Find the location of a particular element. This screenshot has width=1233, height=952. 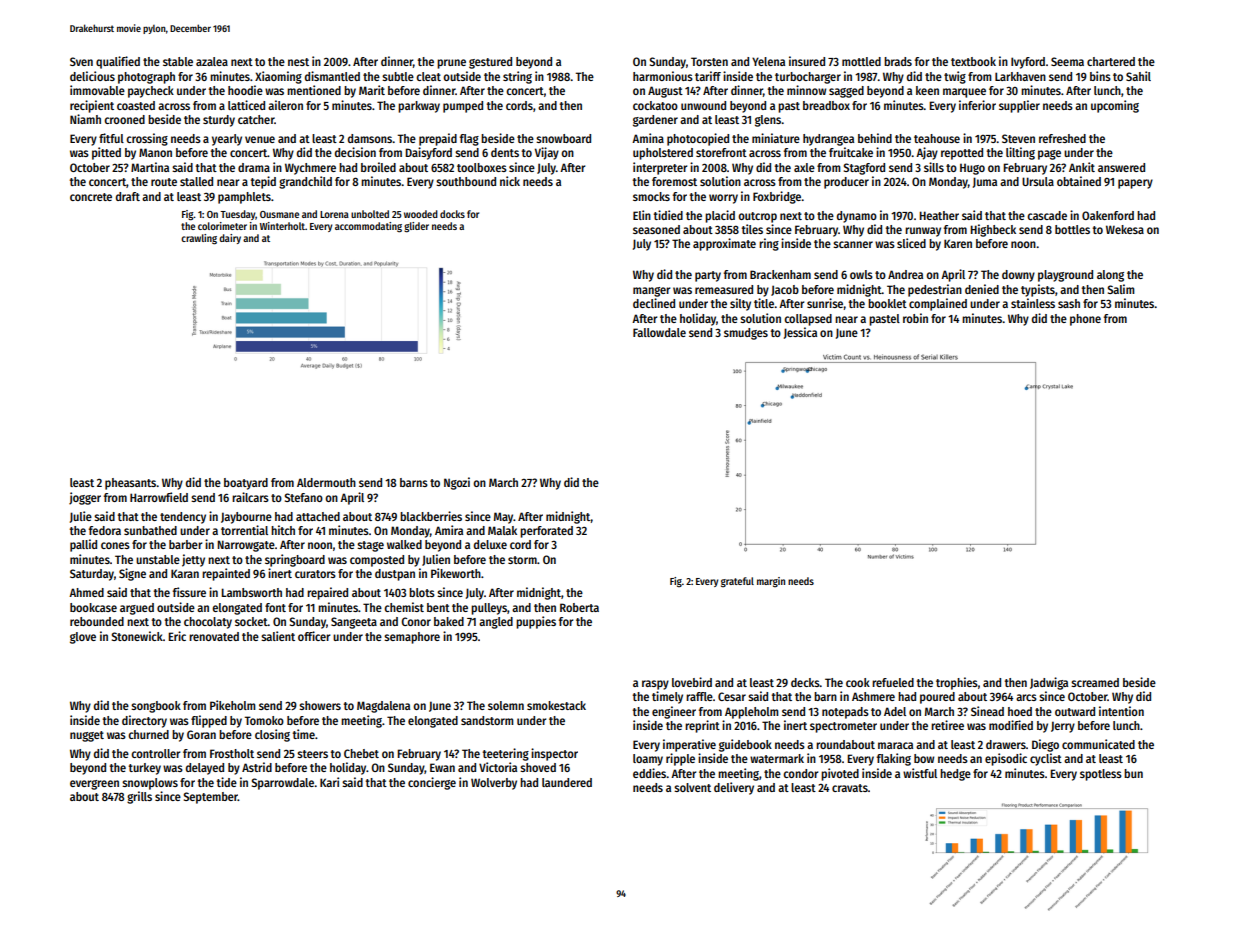

Pikeholm is located at coordinates (233, 705).
